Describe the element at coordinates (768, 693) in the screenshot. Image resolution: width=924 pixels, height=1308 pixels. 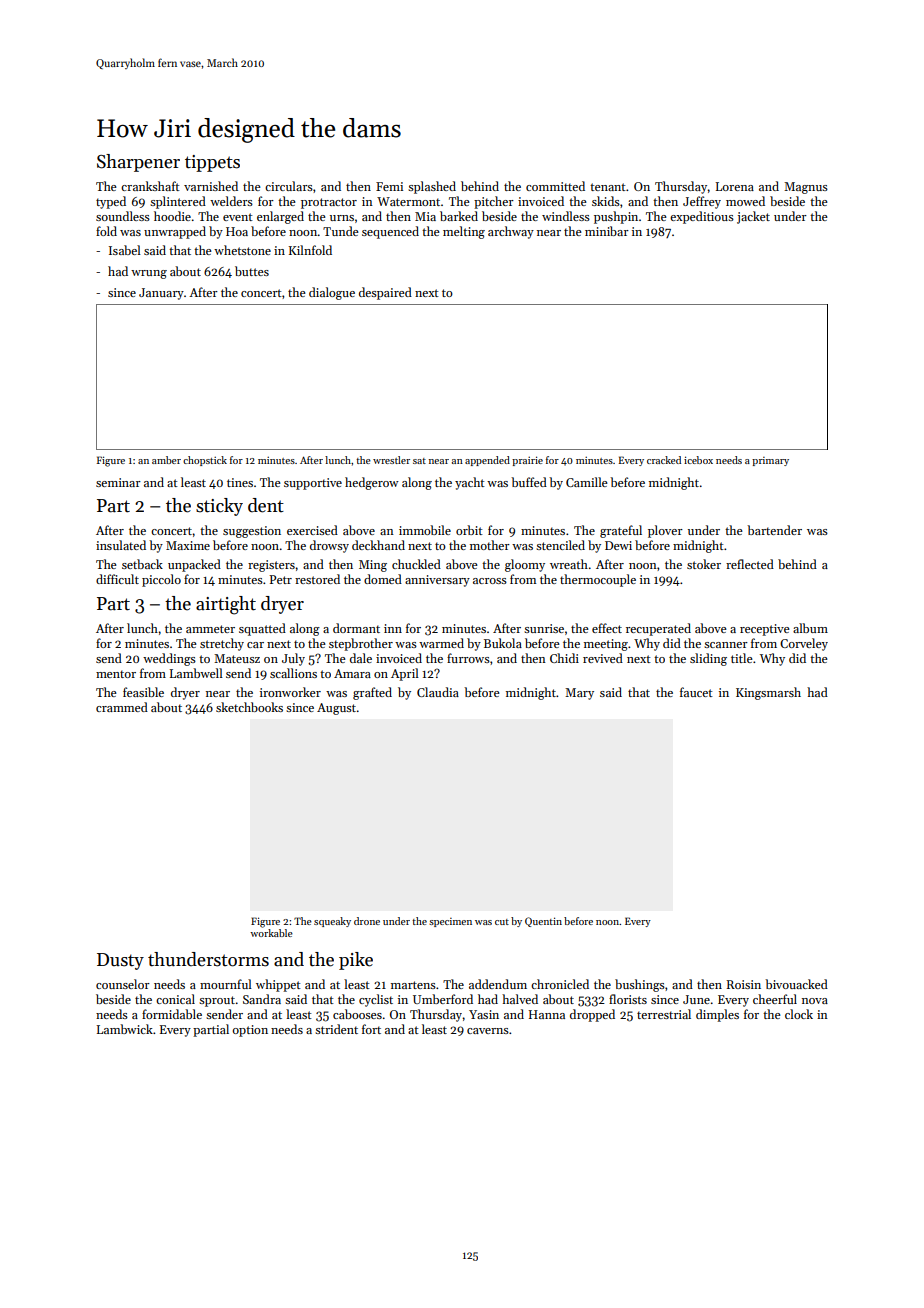
I see `Kingsmarsh` at that location.
